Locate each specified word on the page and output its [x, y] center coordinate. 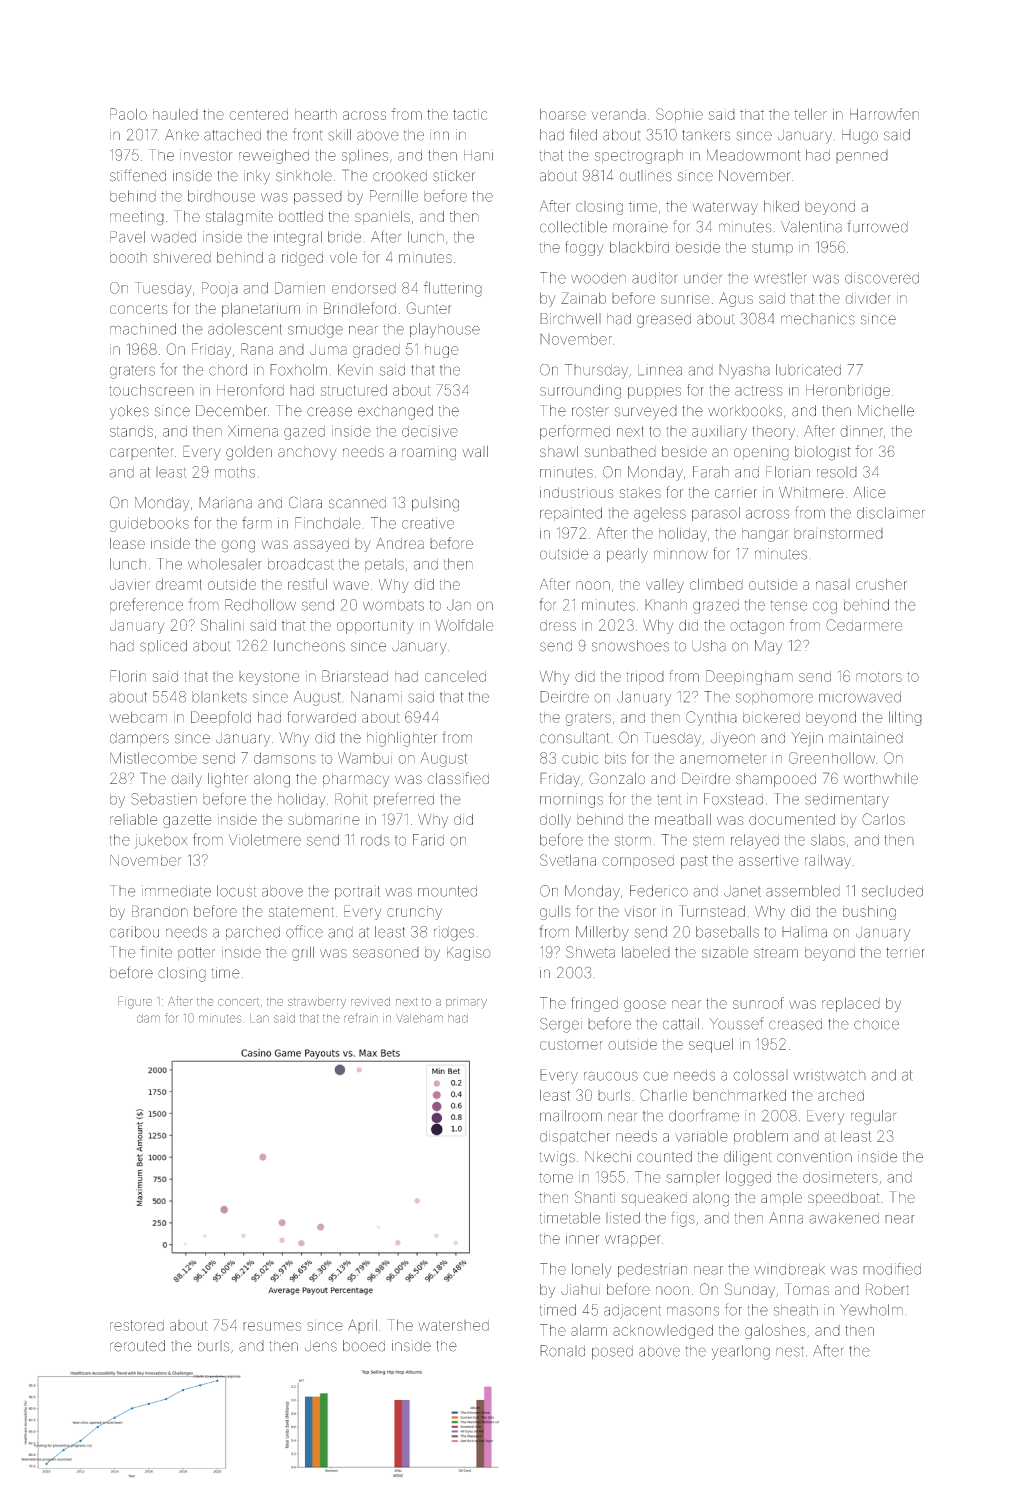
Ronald [562, 1351]
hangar [765, 535]
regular [873, 1117]
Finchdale [328, 523]
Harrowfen [884, 114]
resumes [272, 1326]
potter [196, 953]
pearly [627, 555]
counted [664, 1157]
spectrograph [639, 157]
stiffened [138, 175]
